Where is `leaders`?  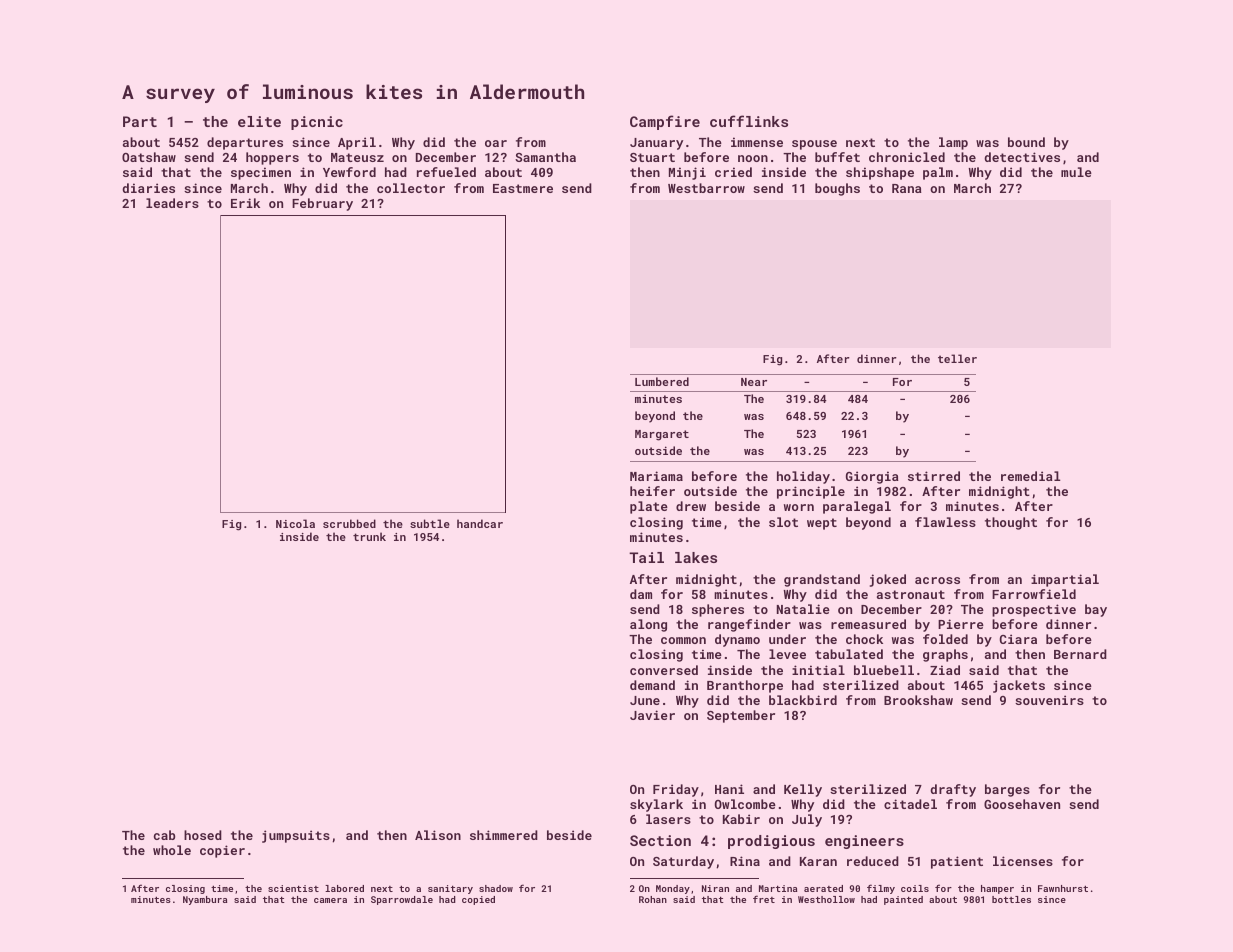 leaders is located at coordinates (172, 203).
